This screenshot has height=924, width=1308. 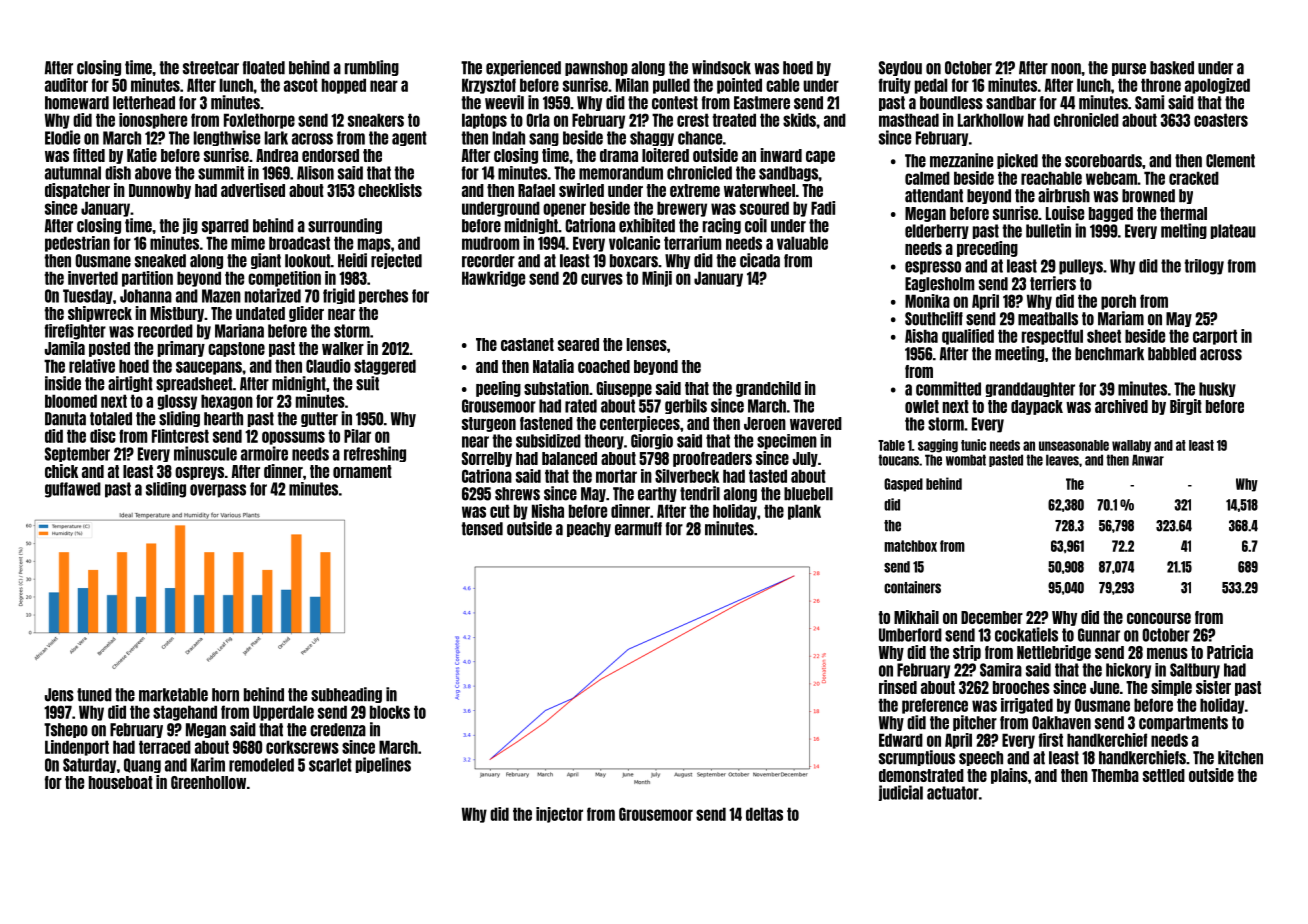 I want to click on pawnshop, so click(x=596, y=68).
